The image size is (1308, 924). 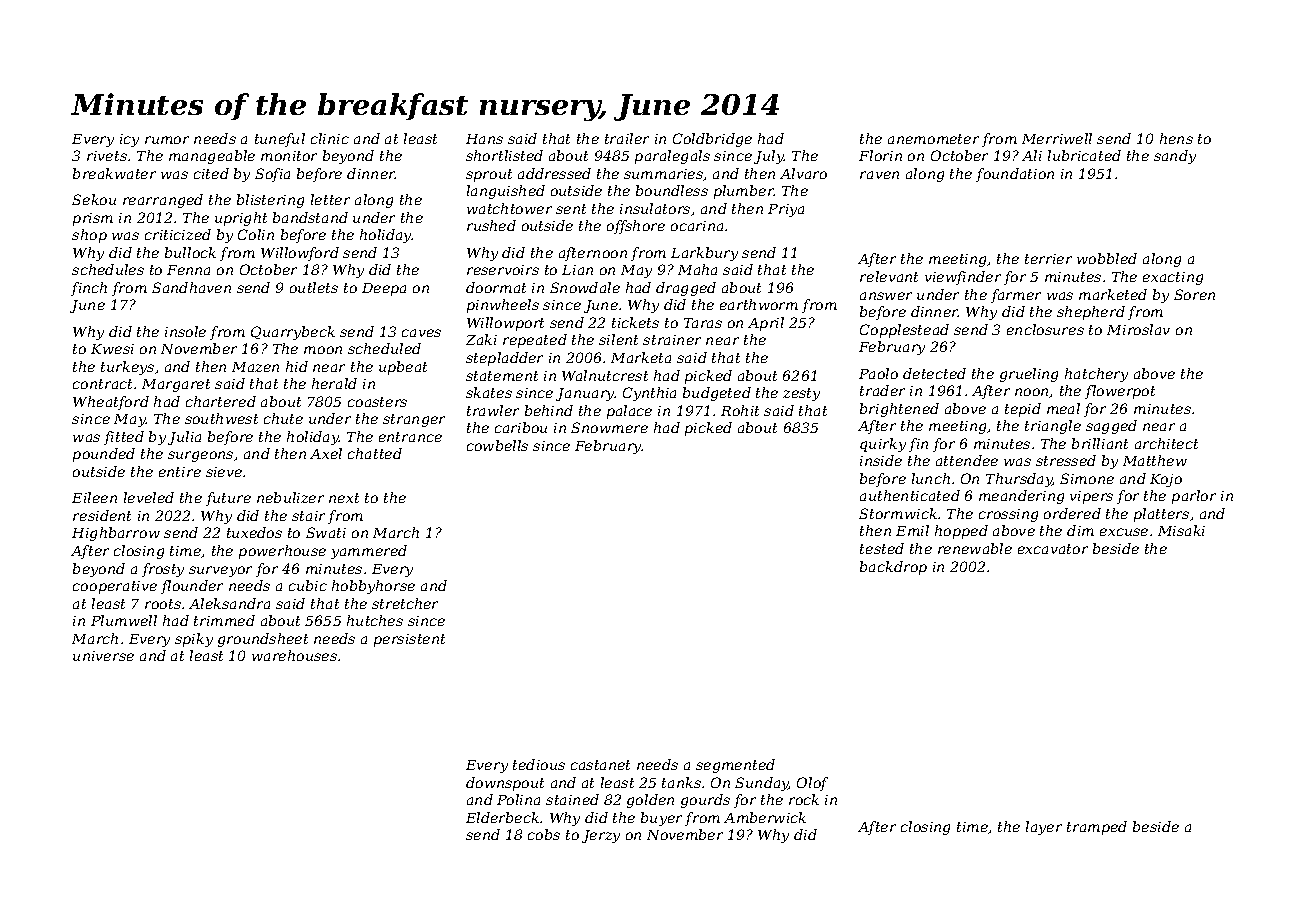 What do you see at coordinates (1181, 530) in the screenshot?
I see `Misaki` at bounding box center [1181, 530].
